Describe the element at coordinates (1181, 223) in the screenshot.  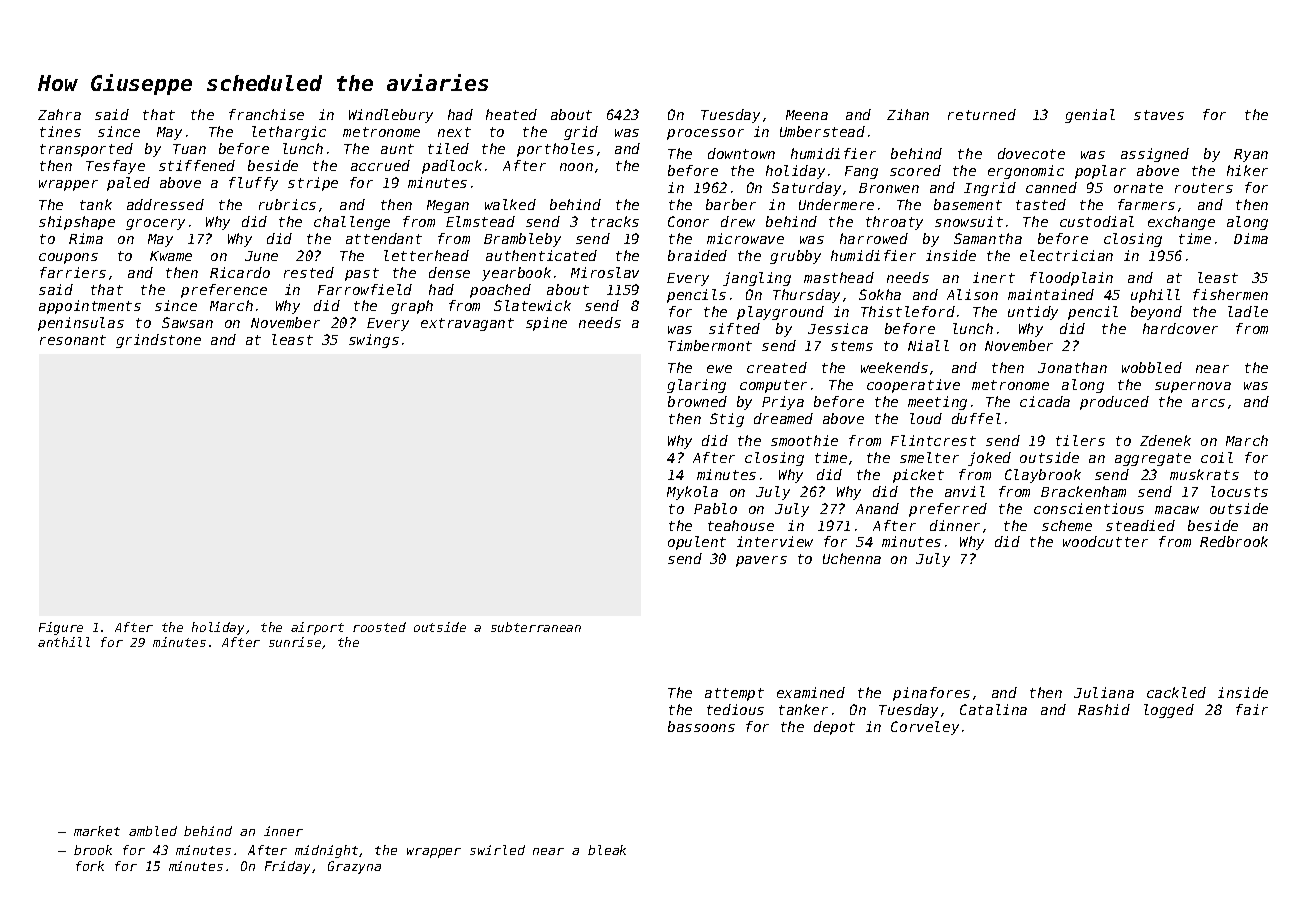
I see `exchange` at that location.
